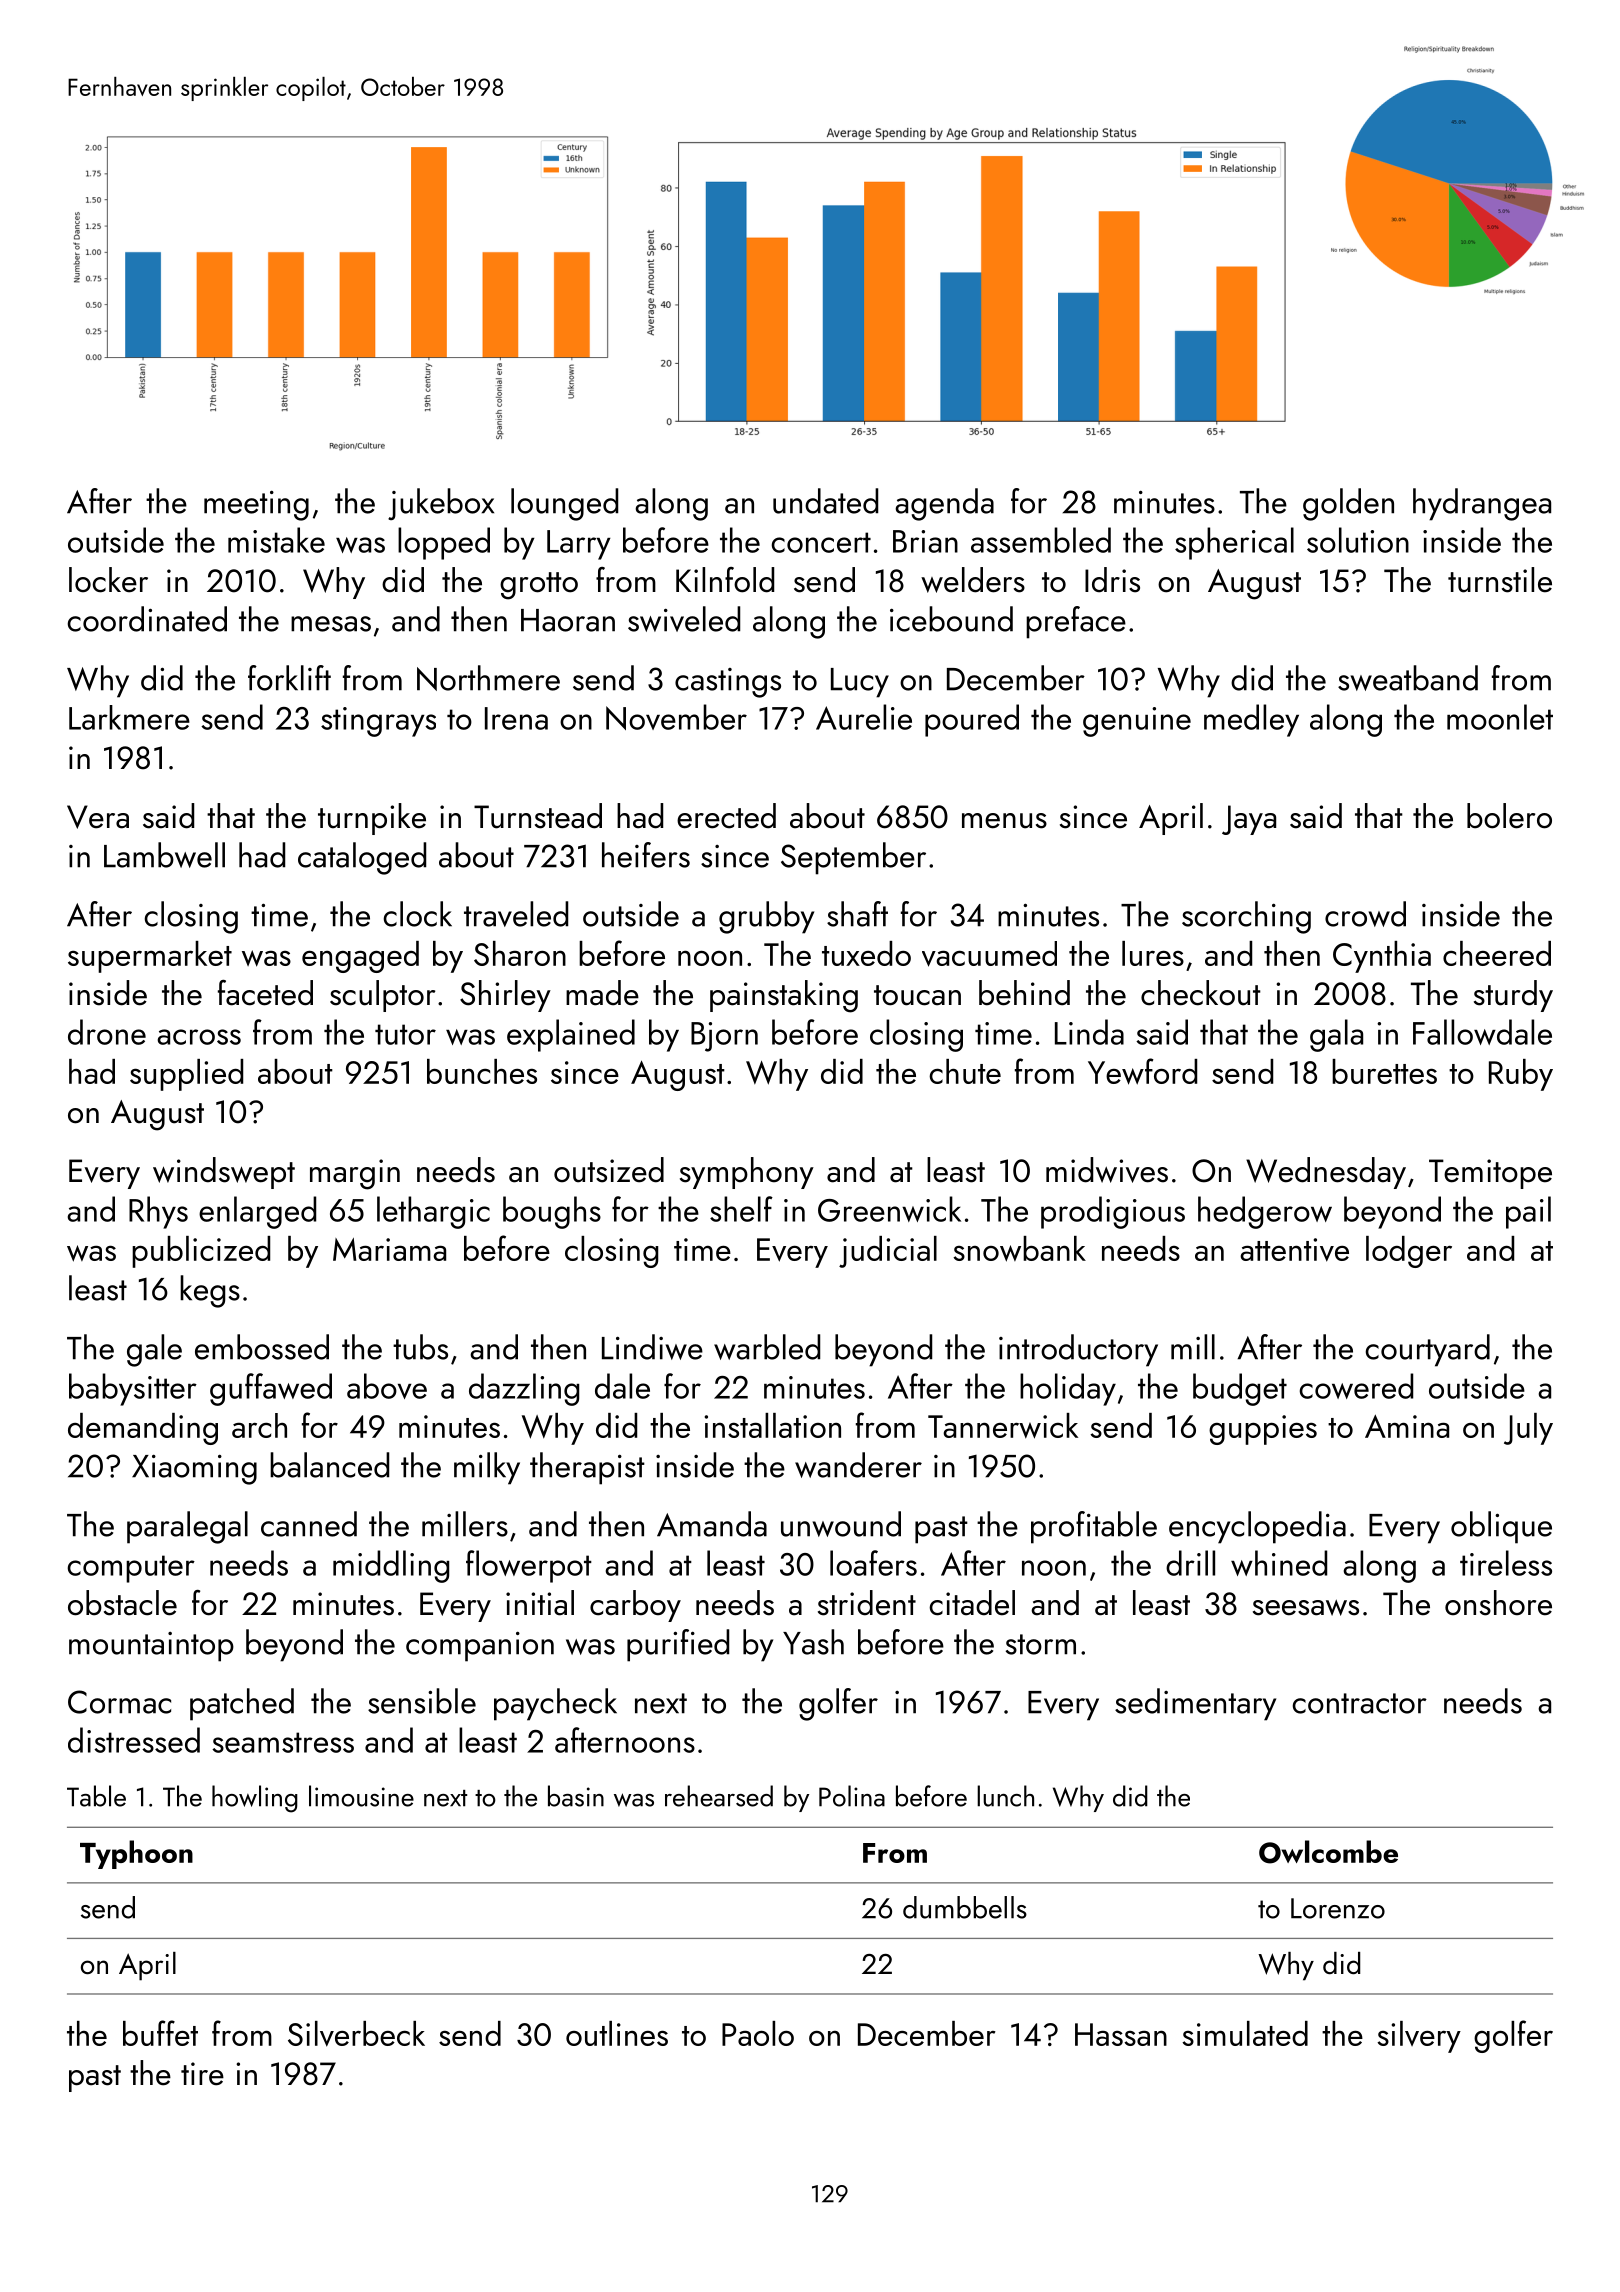 Image resolution: width=1620 pixels, height=2292 pixels. What do you see at coordinates (1024, 993) in the document?
I see `behind` at bounding box center [1024, 993].
